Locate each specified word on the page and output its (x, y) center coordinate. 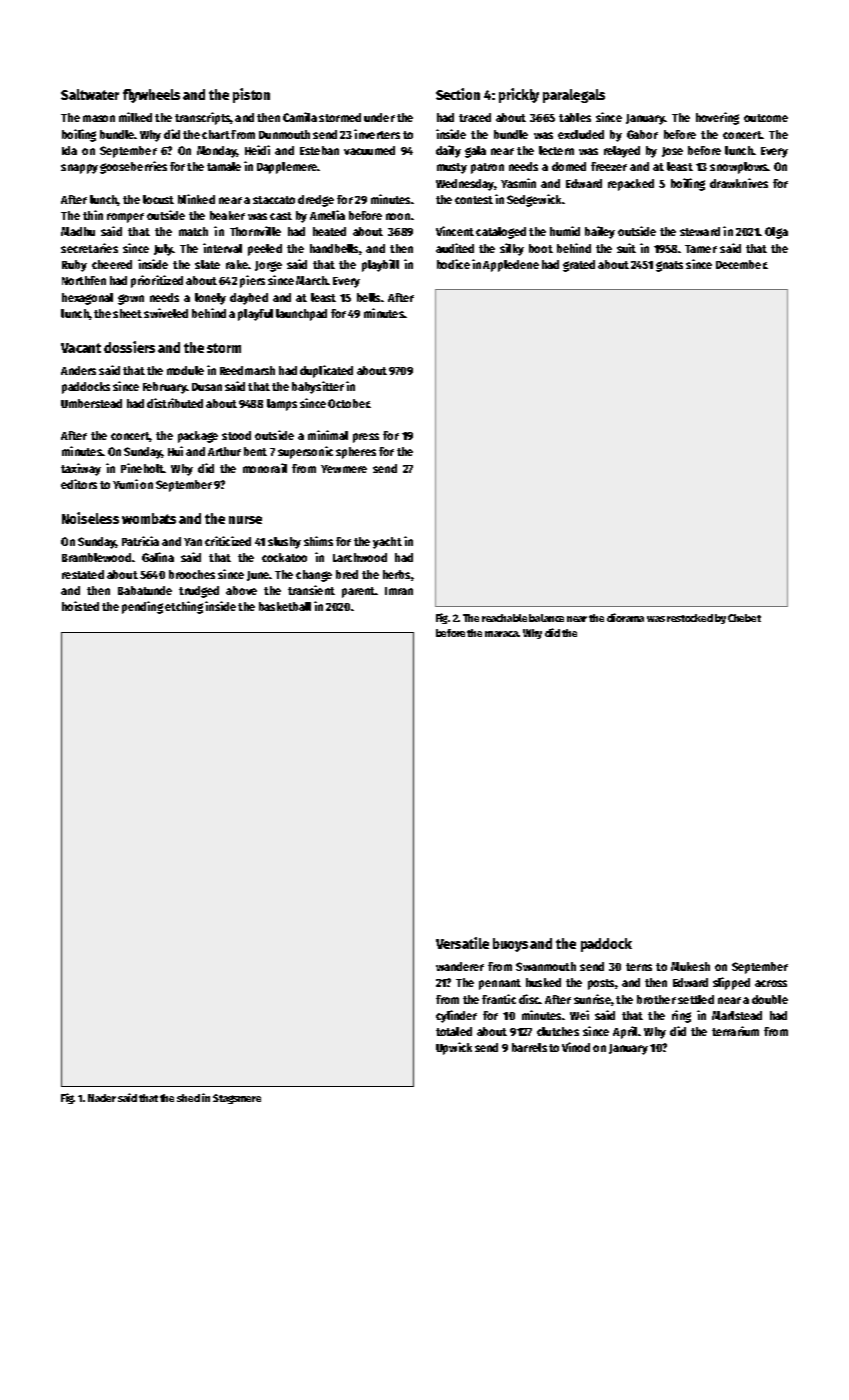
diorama (625, 617)
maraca (502, 634)
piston (251, 95)
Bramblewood (96, 557)
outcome (766, 118)
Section (458, 94)
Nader (102, 1098)
